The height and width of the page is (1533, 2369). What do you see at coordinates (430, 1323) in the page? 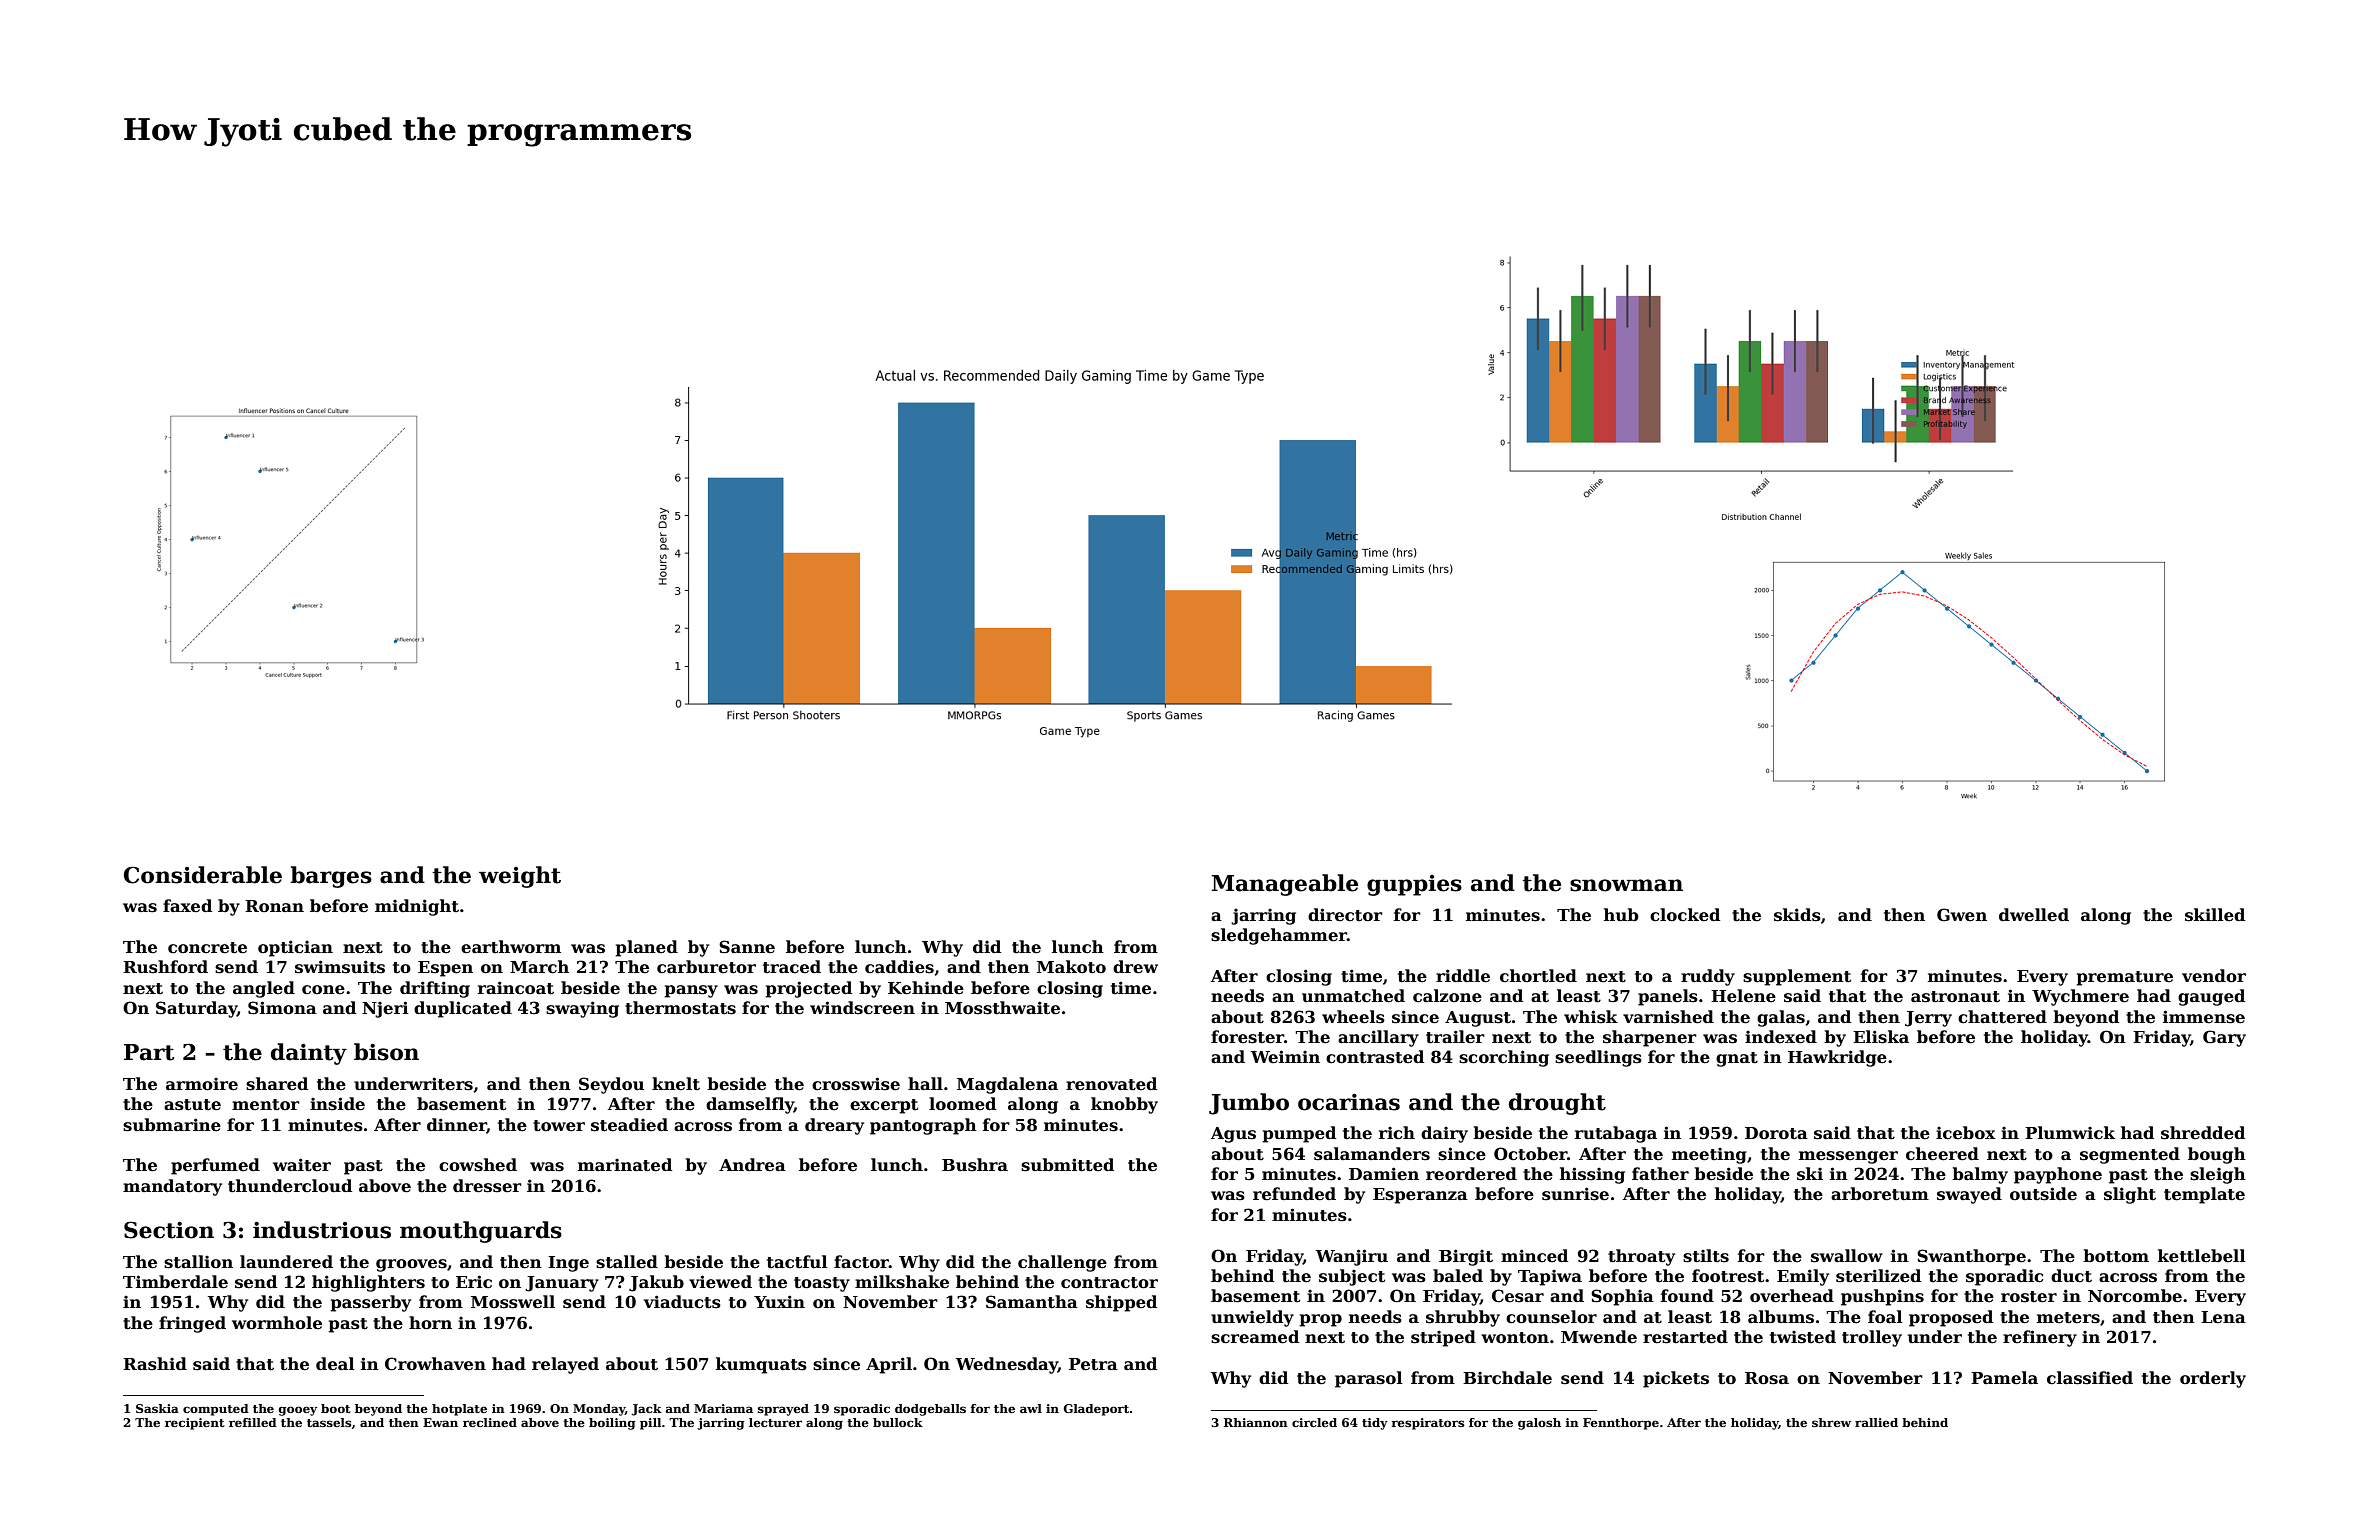
I see `horn` at bounding box center [430, 1323].
